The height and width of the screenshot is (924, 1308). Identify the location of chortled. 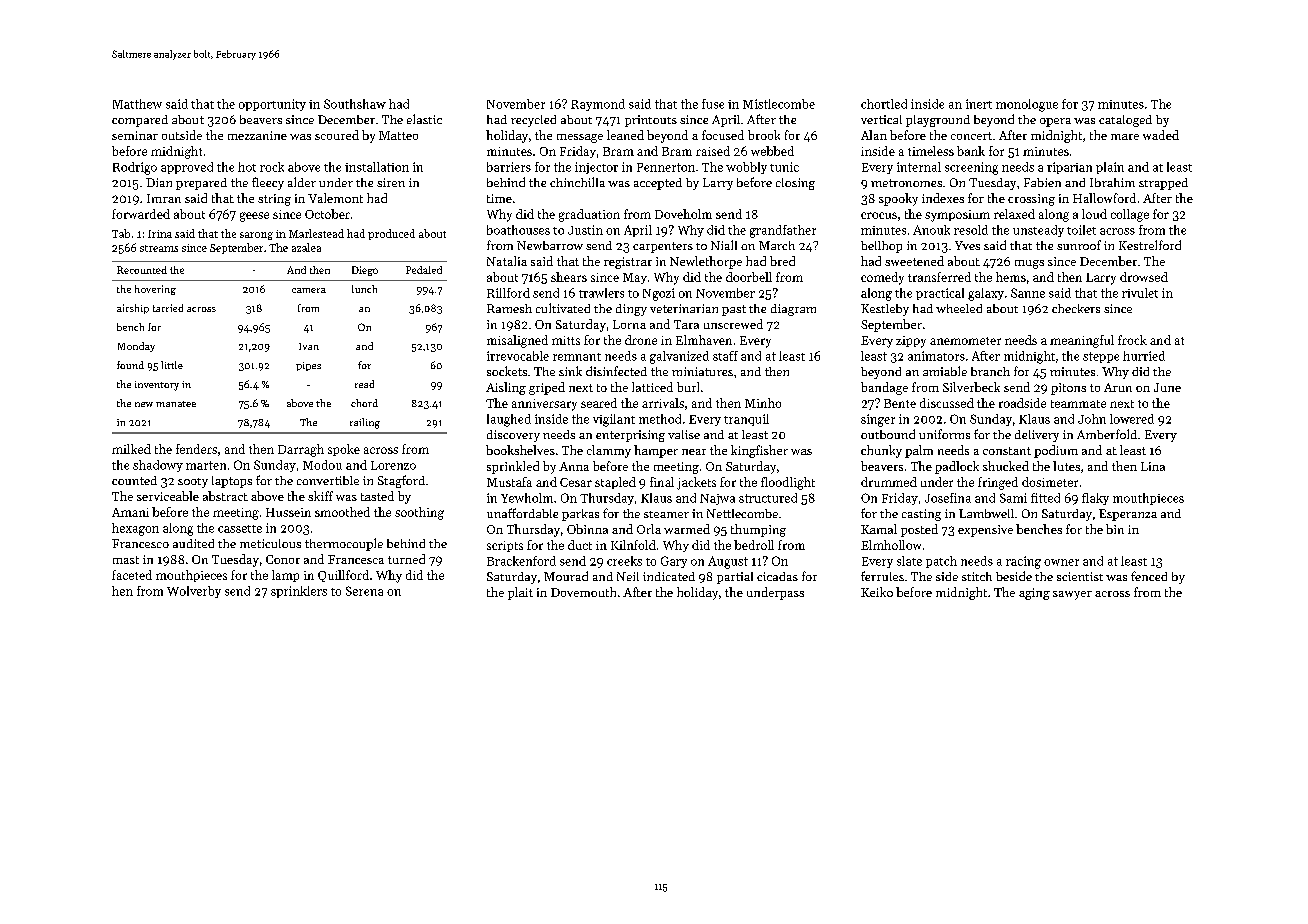
(884, 104).
